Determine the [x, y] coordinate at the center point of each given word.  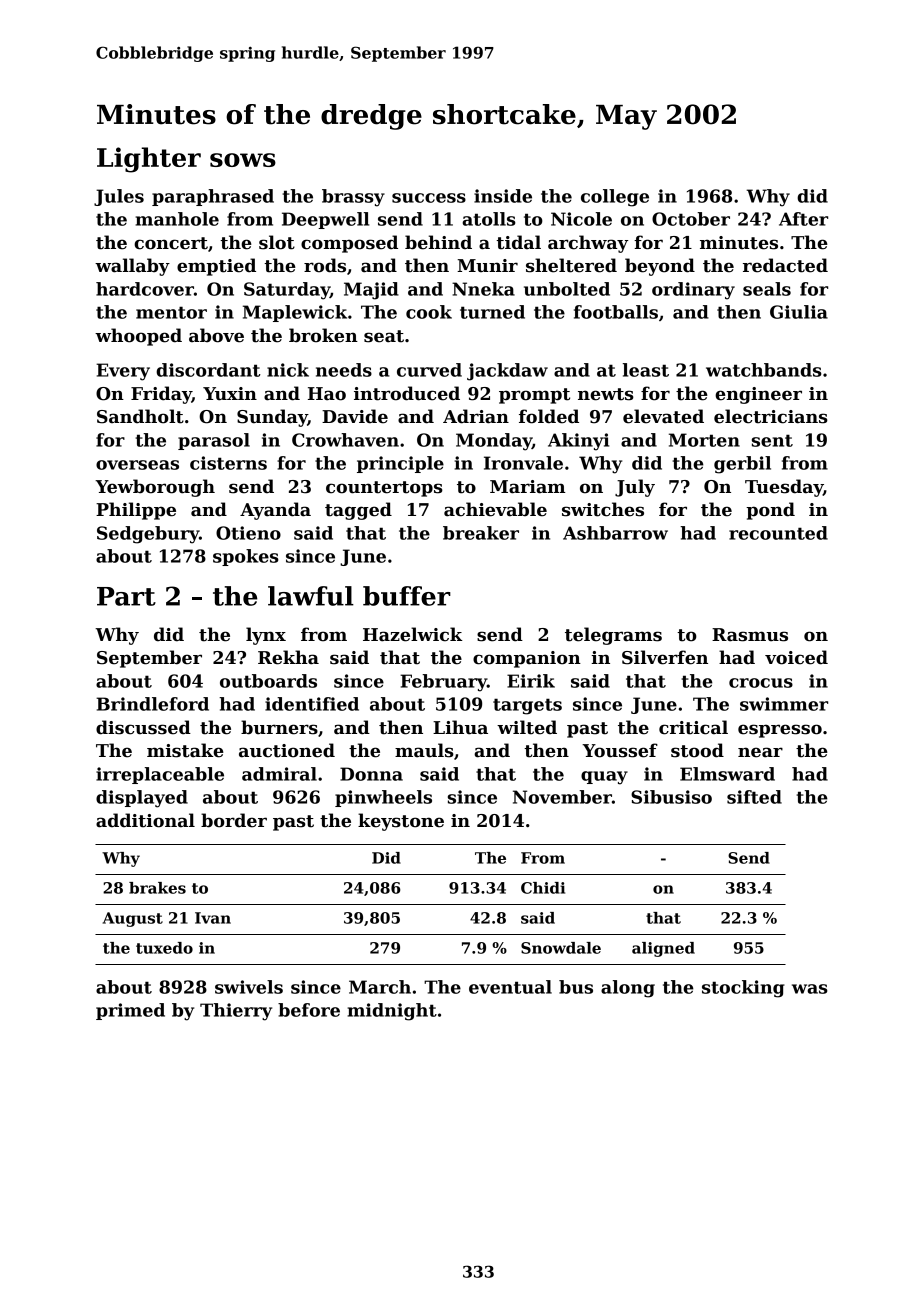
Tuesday [784, 488]
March [380, 987]
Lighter [149, 160]
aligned [663, 949]
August [133, 919]
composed [349, 244]
